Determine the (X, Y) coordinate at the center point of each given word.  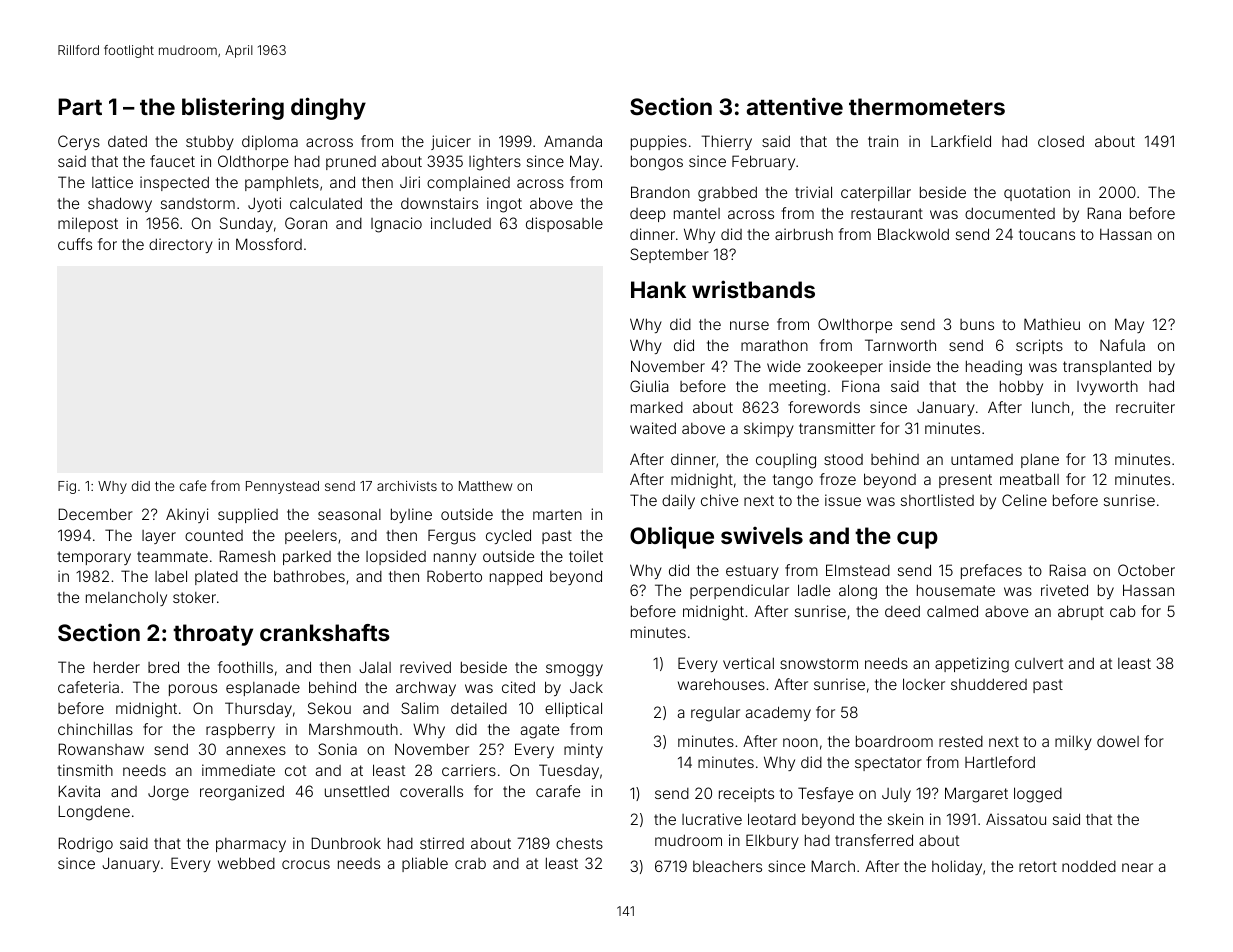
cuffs (75, 244)
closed (1061, 141)
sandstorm (198, 203)
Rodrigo (85, 845)
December (95, 514)
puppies (659, 142)
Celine (1024, 500)
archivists (407, 486)
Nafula (1122, 345)
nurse (749, 325)
